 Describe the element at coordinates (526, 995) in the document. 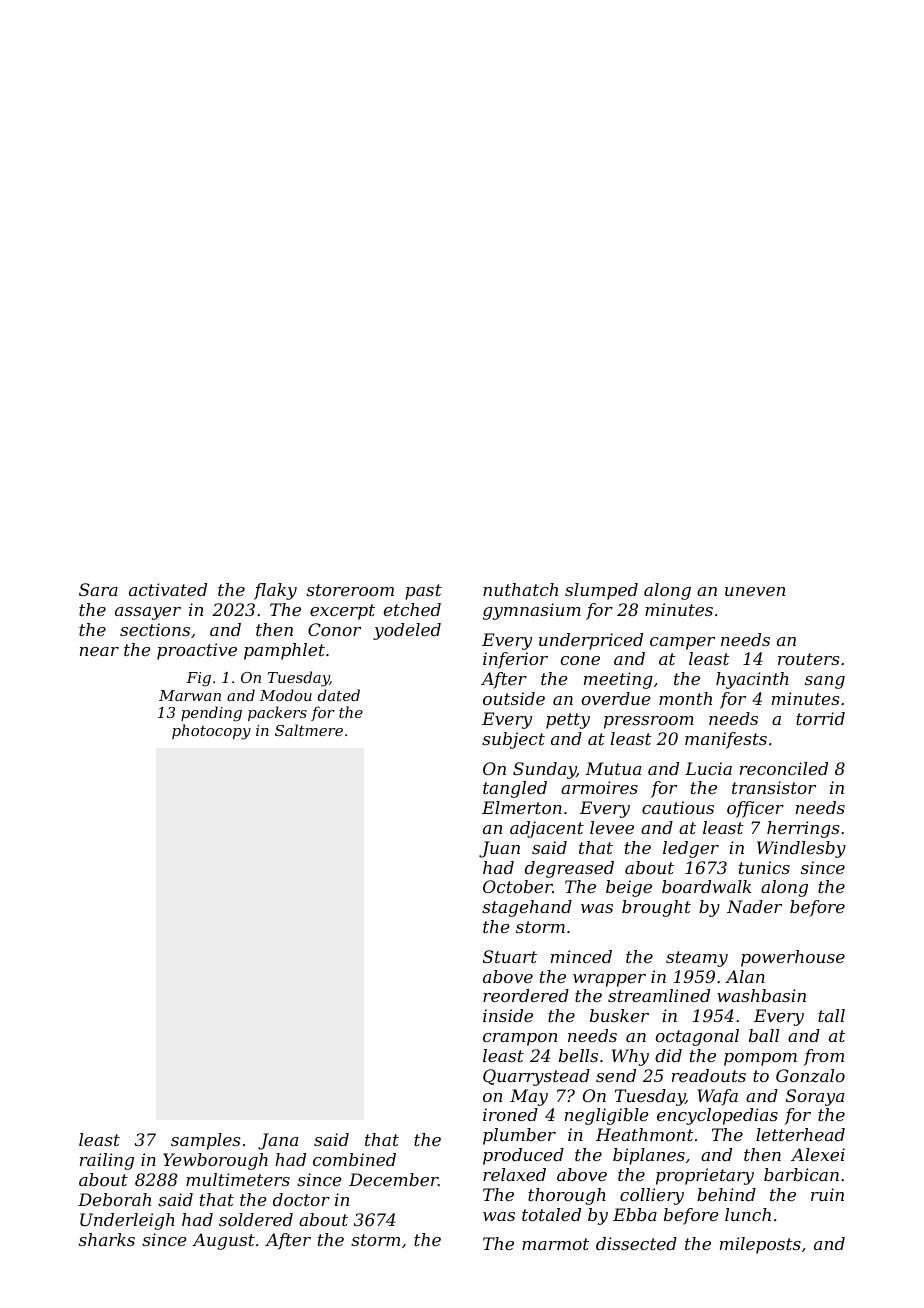

I see `reordered` at that location.
